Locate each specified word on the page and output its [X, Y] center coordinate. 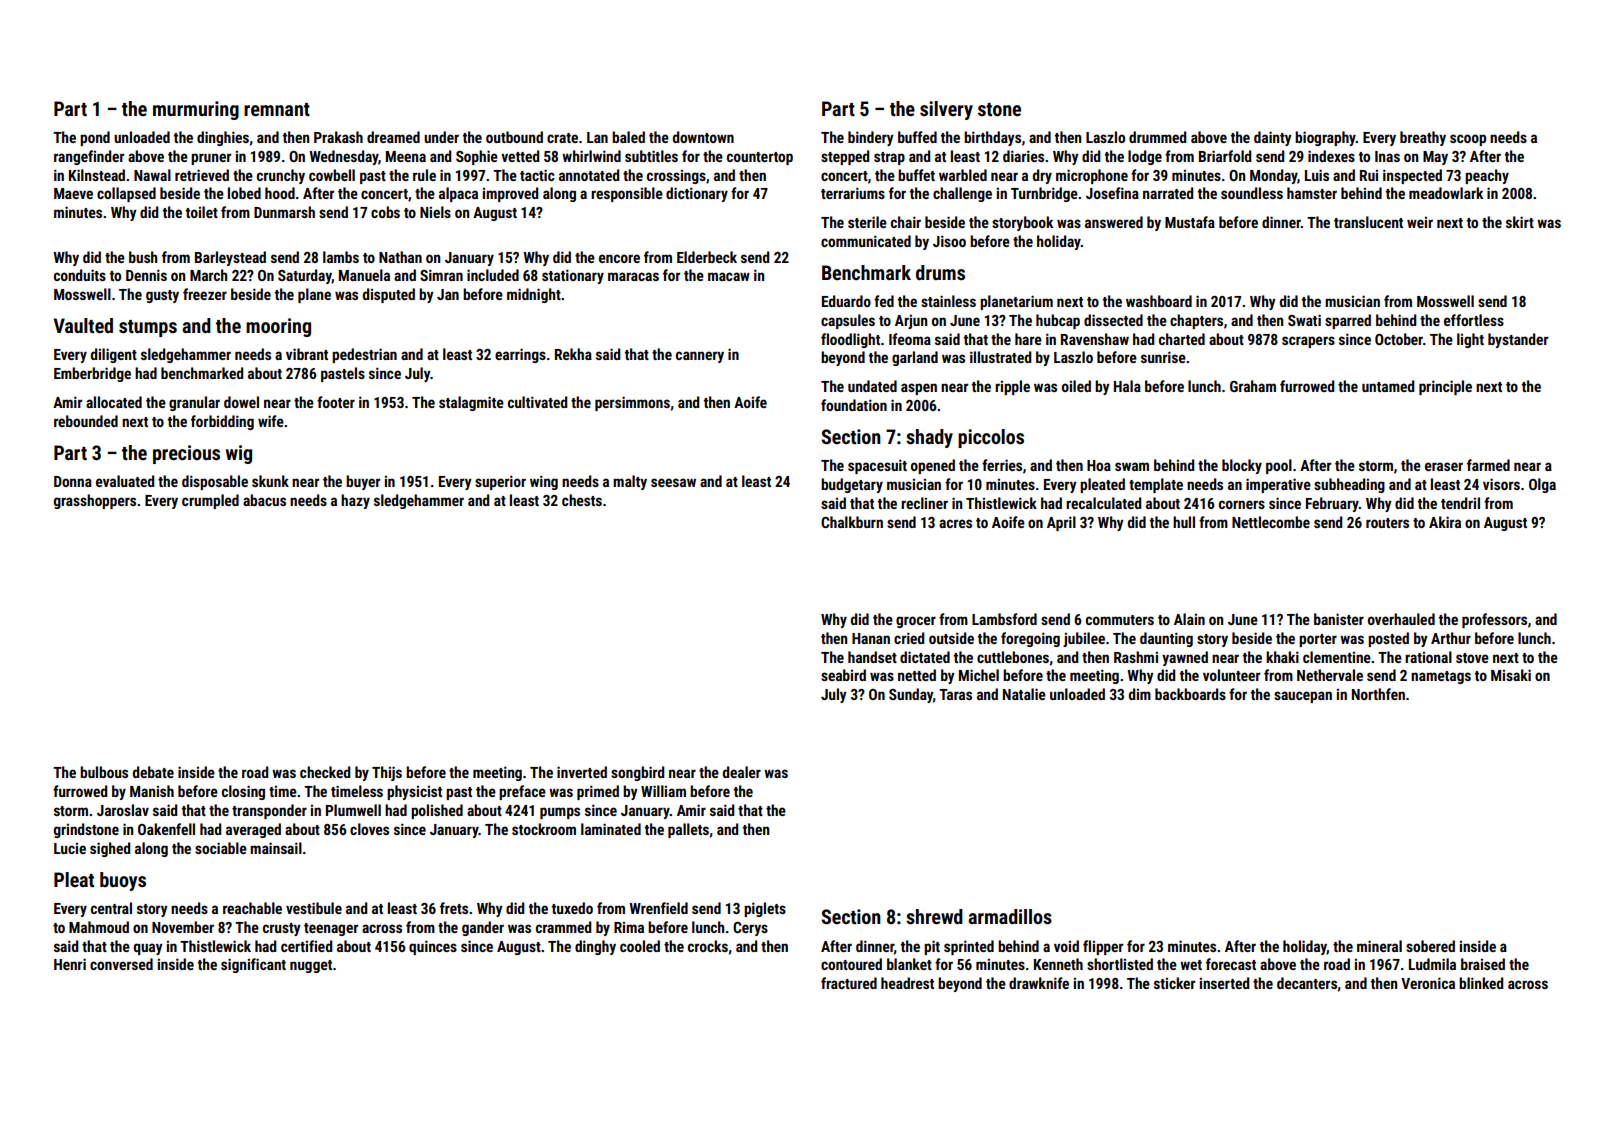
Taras [955, 694]
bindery [871, 138]
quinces [433, 947]
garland [915, 358]
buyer [363, 482]
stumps [148, 328]
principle [1445, 387]
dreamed [393, 137]
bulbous [104, 772]
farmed [1488, 465]
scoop [1468, 140]
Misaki [1511, 675]
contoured [851, 964]
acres [955, 523]
